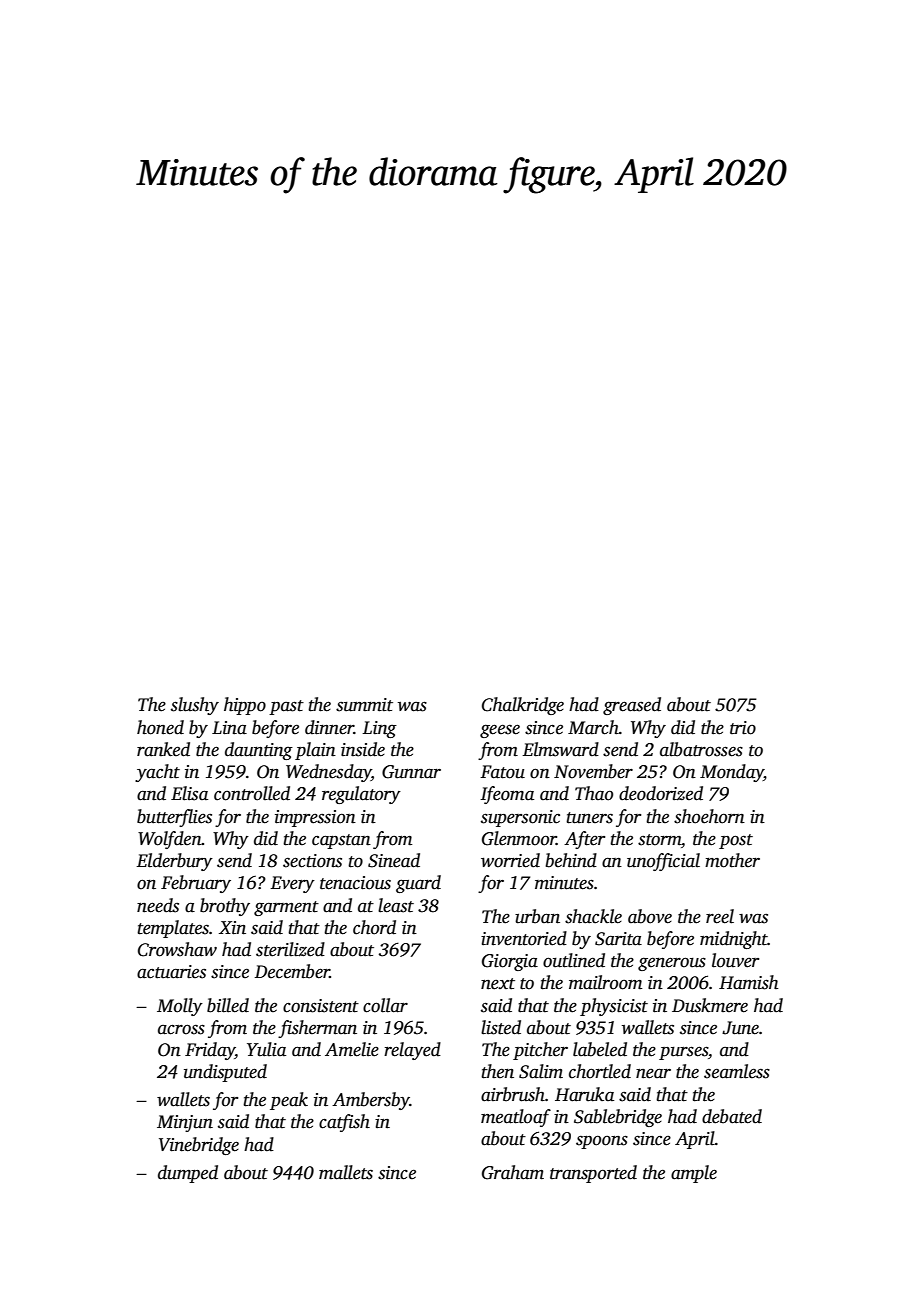  What do you see at coordinates (737, 1071) in the document?
I see `seamless` at bounding box center [737, 1071].
